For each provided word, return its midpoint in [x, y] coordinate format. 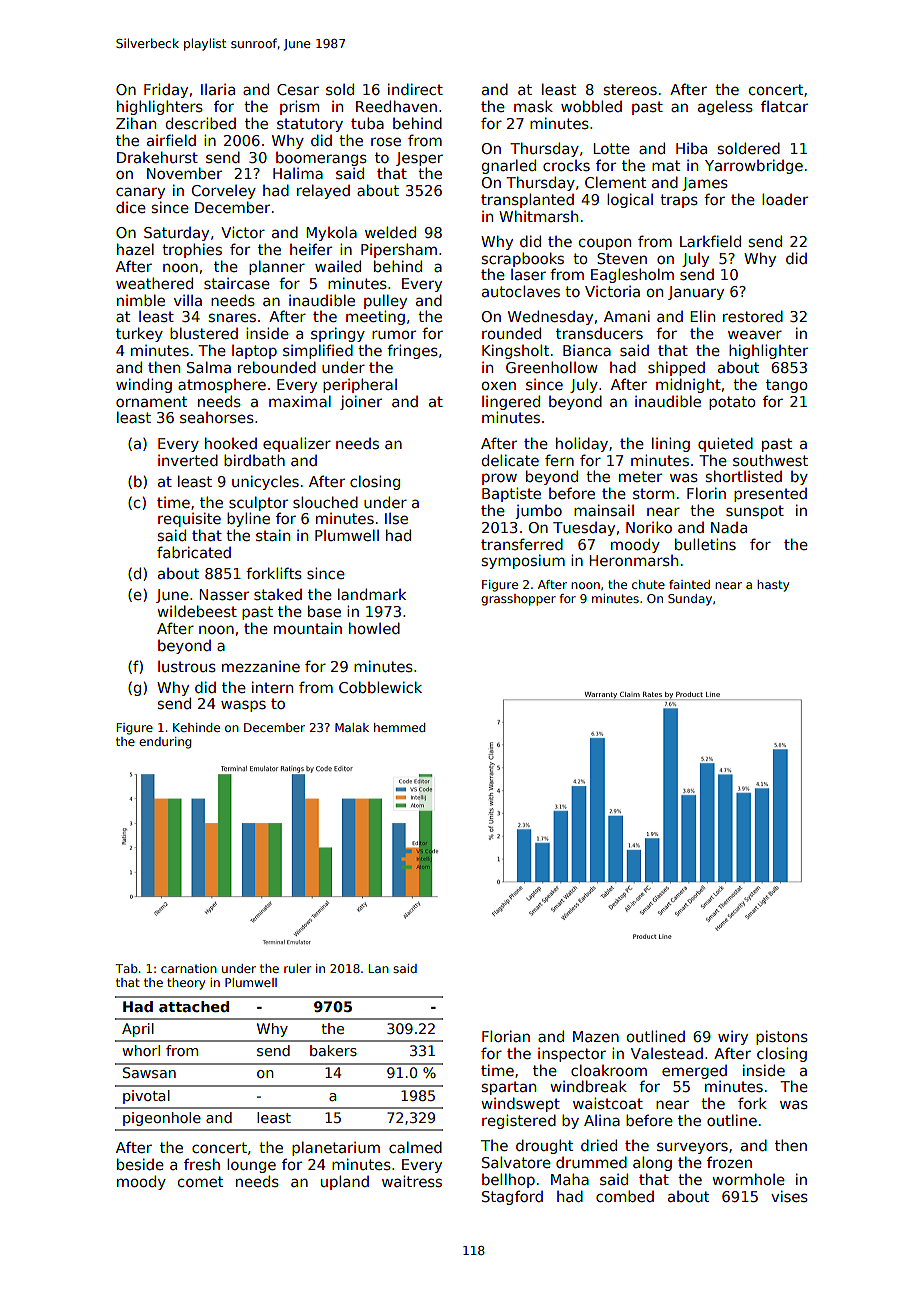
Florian [506, 1036]
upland [345, 1182]
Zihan [136, 123]
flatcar [784, 106]
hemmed [400, 727]
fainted [689, 584]
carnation [189, 968]
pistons [782, 1037]
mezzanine [261, 666]
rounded [511, 333]
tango [787, 386]
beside [140, 1164]
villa [188, 300]
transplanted [527, 200]
